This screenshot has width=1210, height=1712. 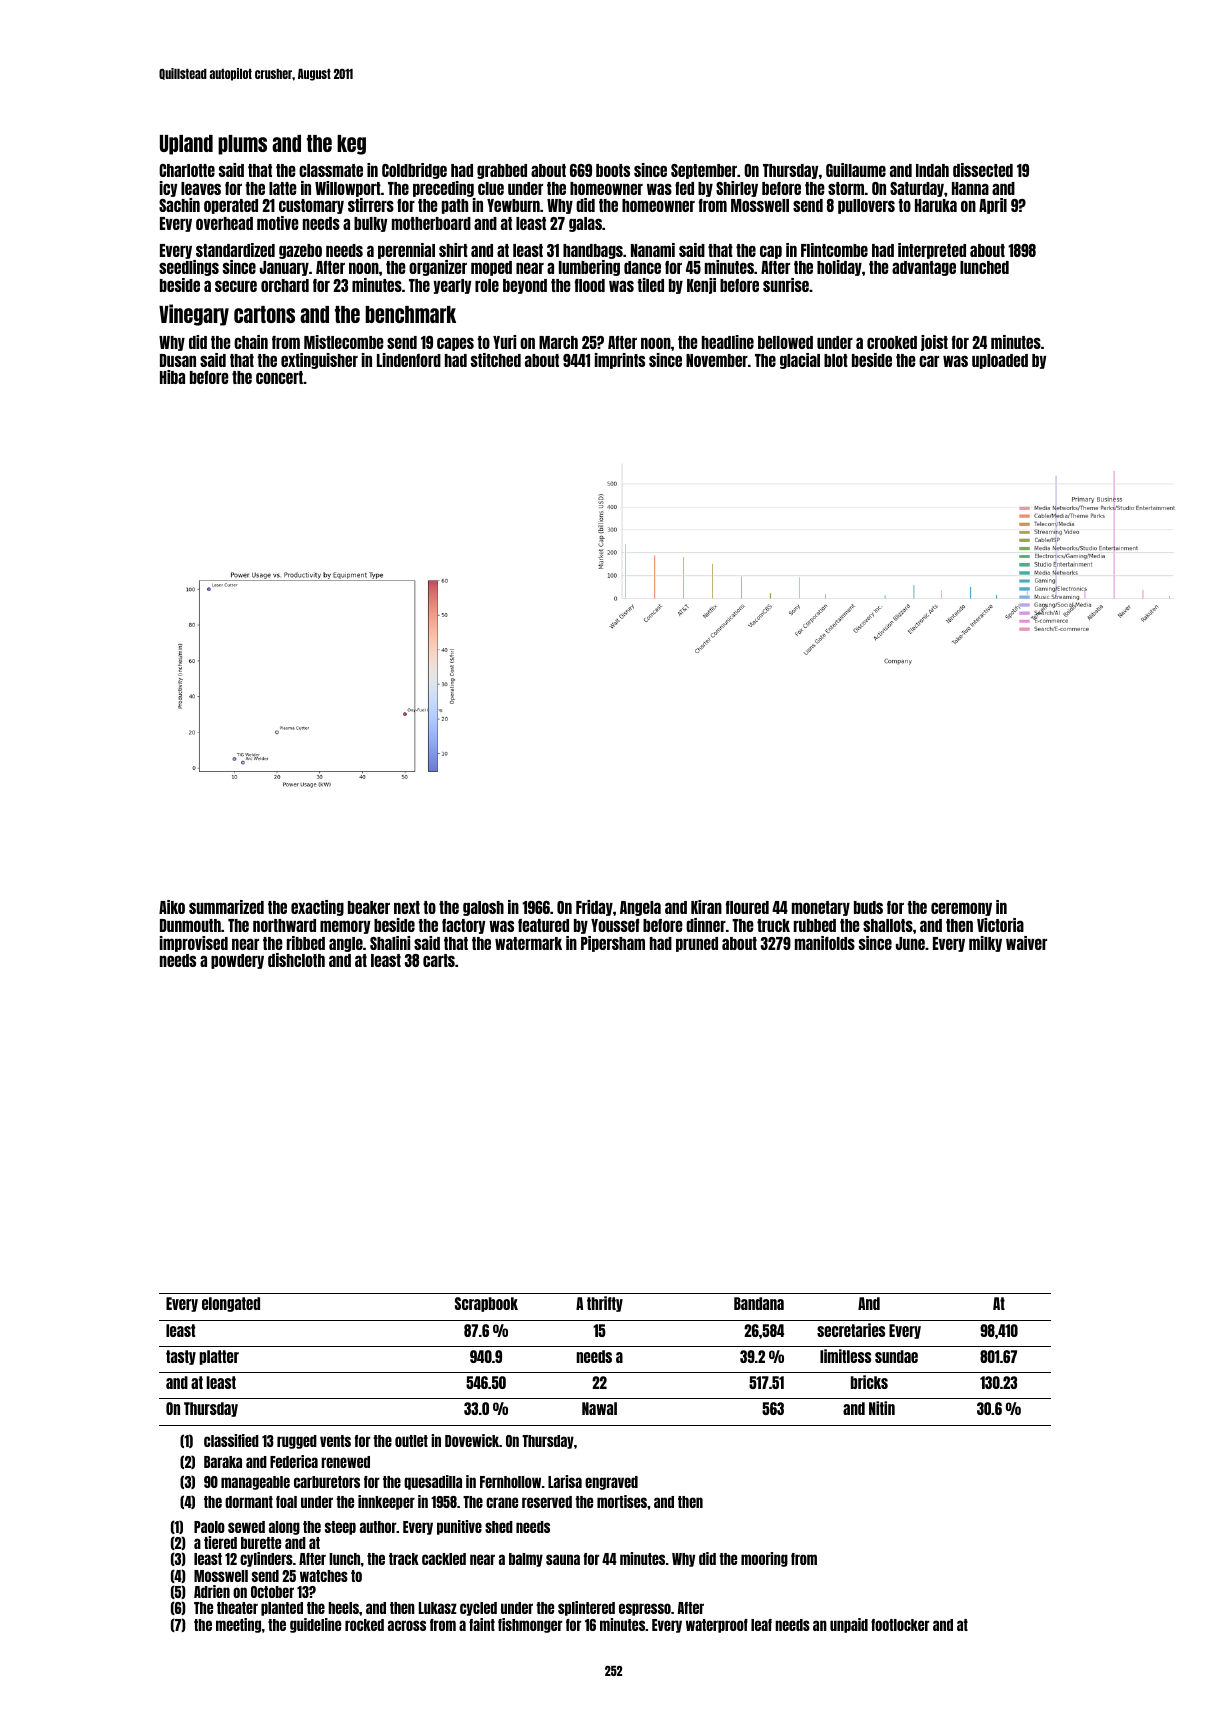 What do you see at coordinates (455, 344) in the screenshot?
I see `capes` at bounding box center [455, 344].
